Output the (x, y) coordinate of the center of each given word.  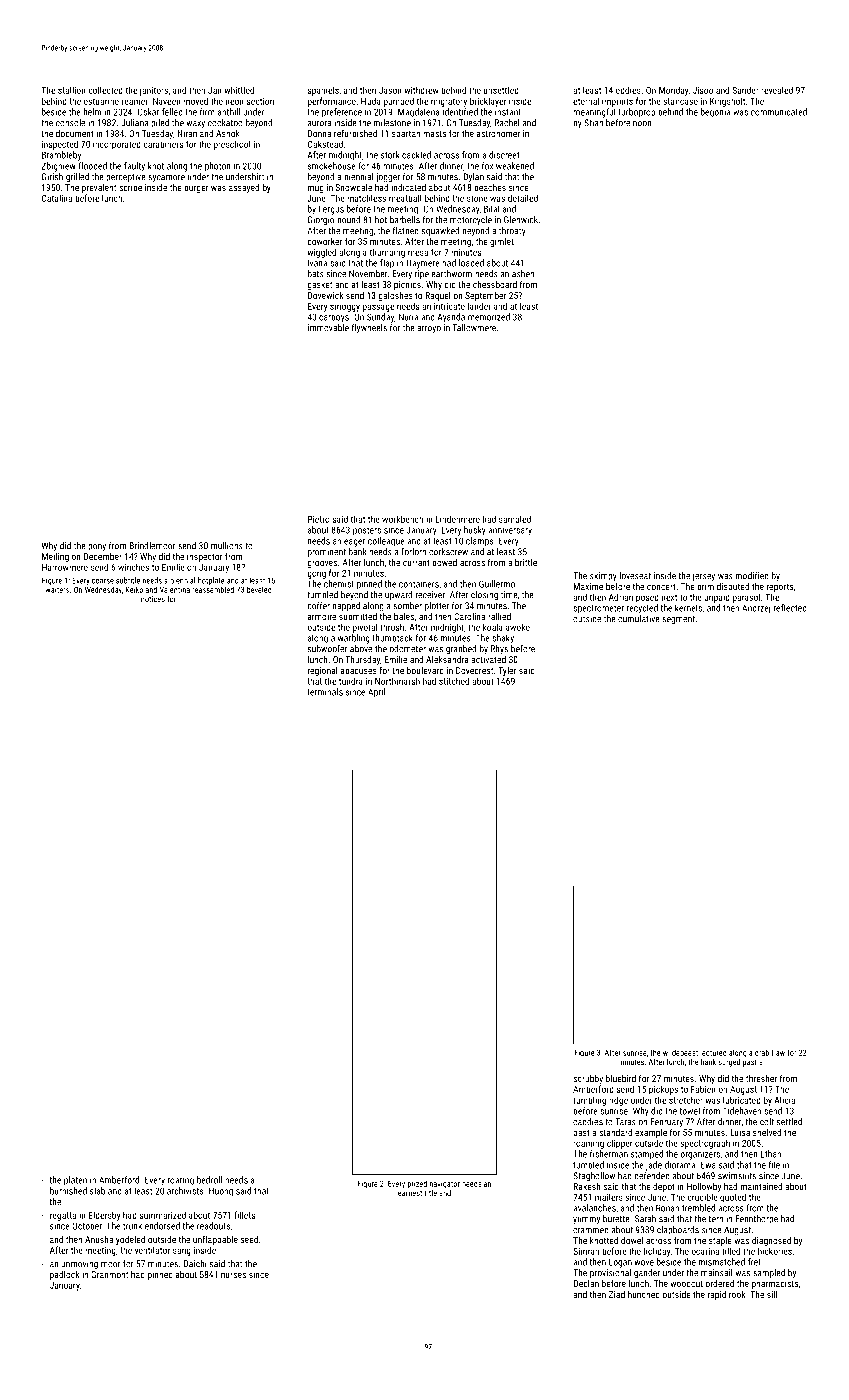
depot (664, 1187)
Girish (52, 177)
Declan (586, 1283)
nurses (233, 1275)
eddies (628, 90)
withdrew (421, 90)
